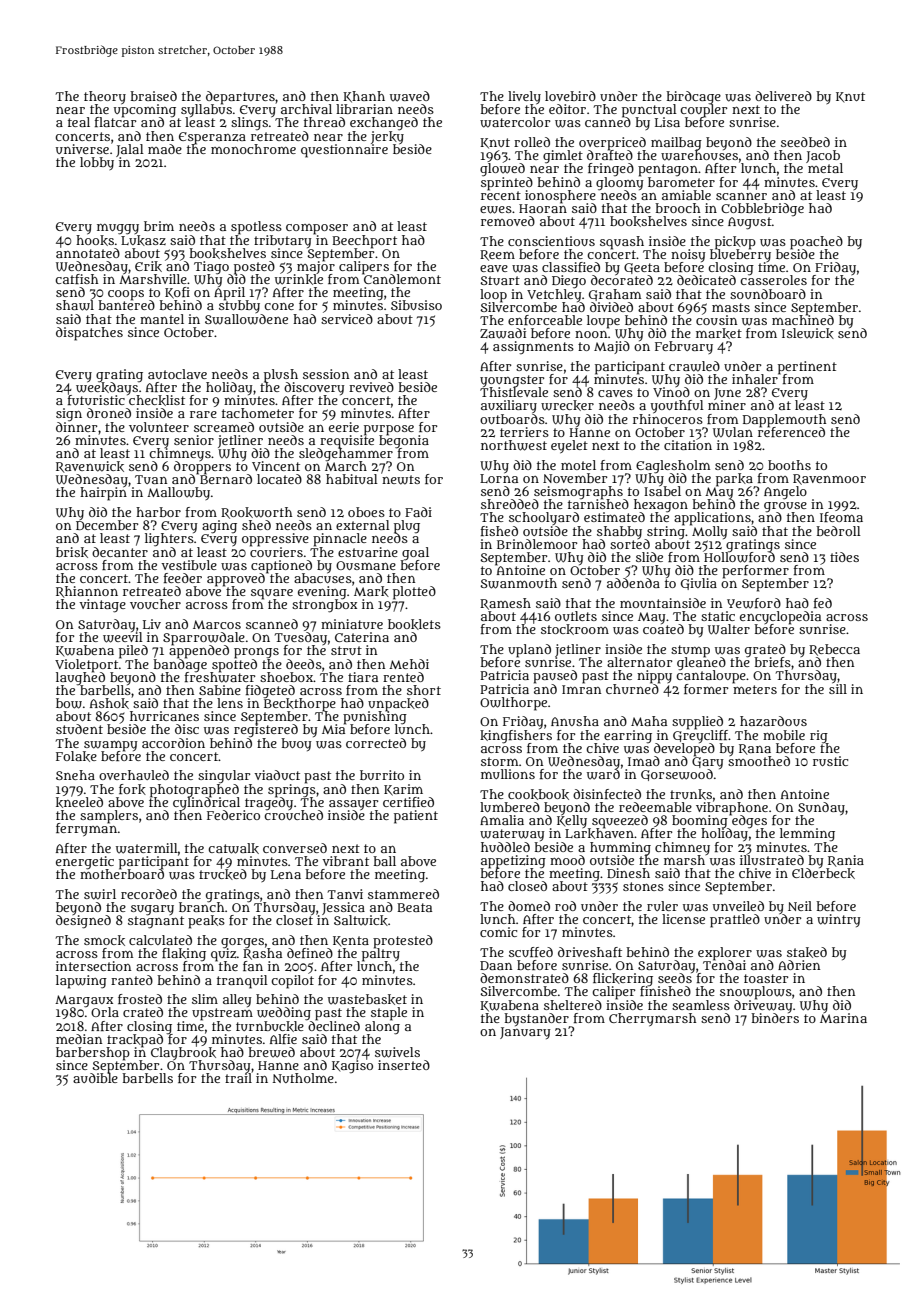 The height and width of the page is (1308, 924). I want to click on binders, so click(775, 1018).
